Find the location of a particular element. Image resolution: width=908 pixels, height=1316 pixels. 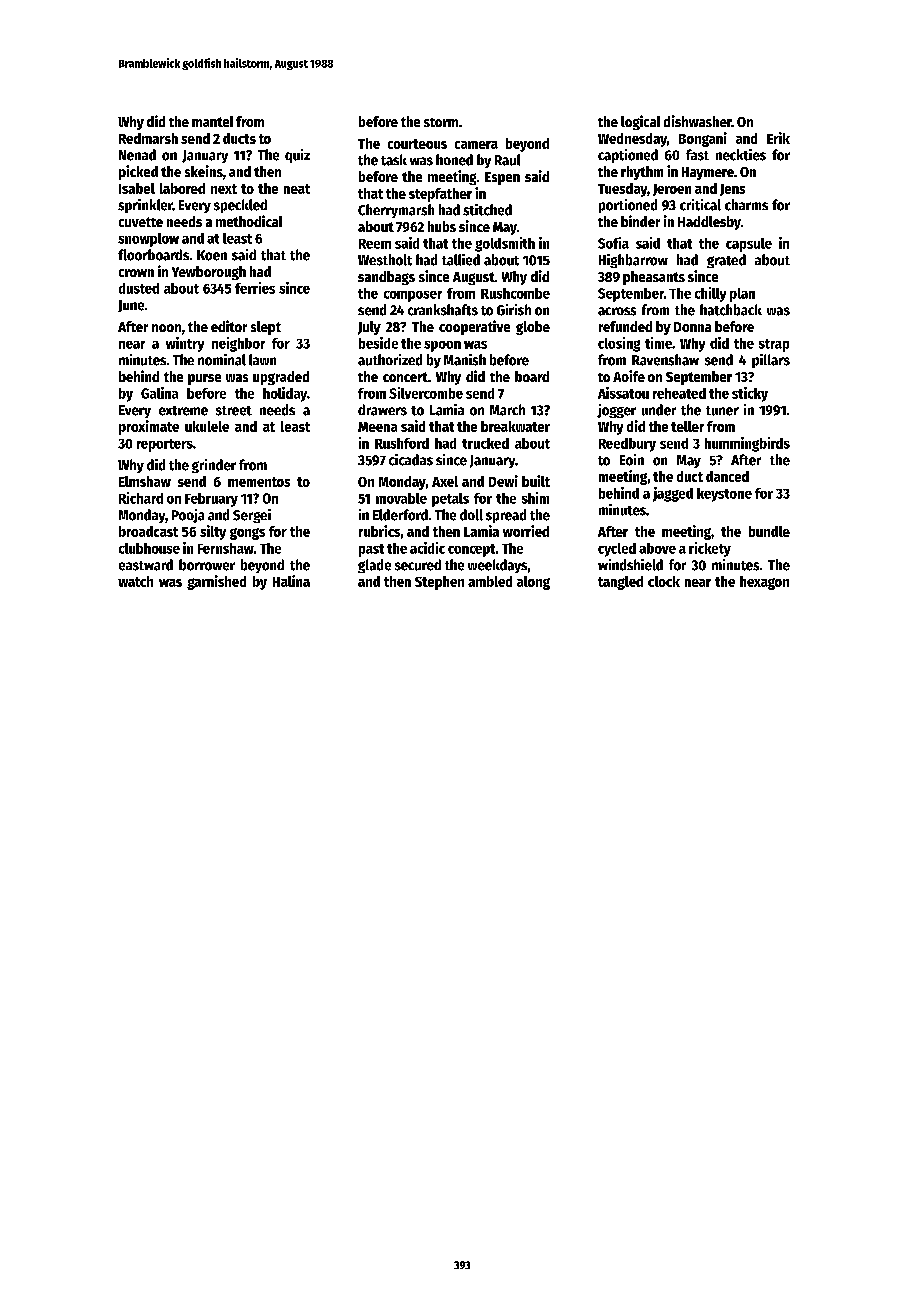

Dewi is located at coordinates (503, 481).
